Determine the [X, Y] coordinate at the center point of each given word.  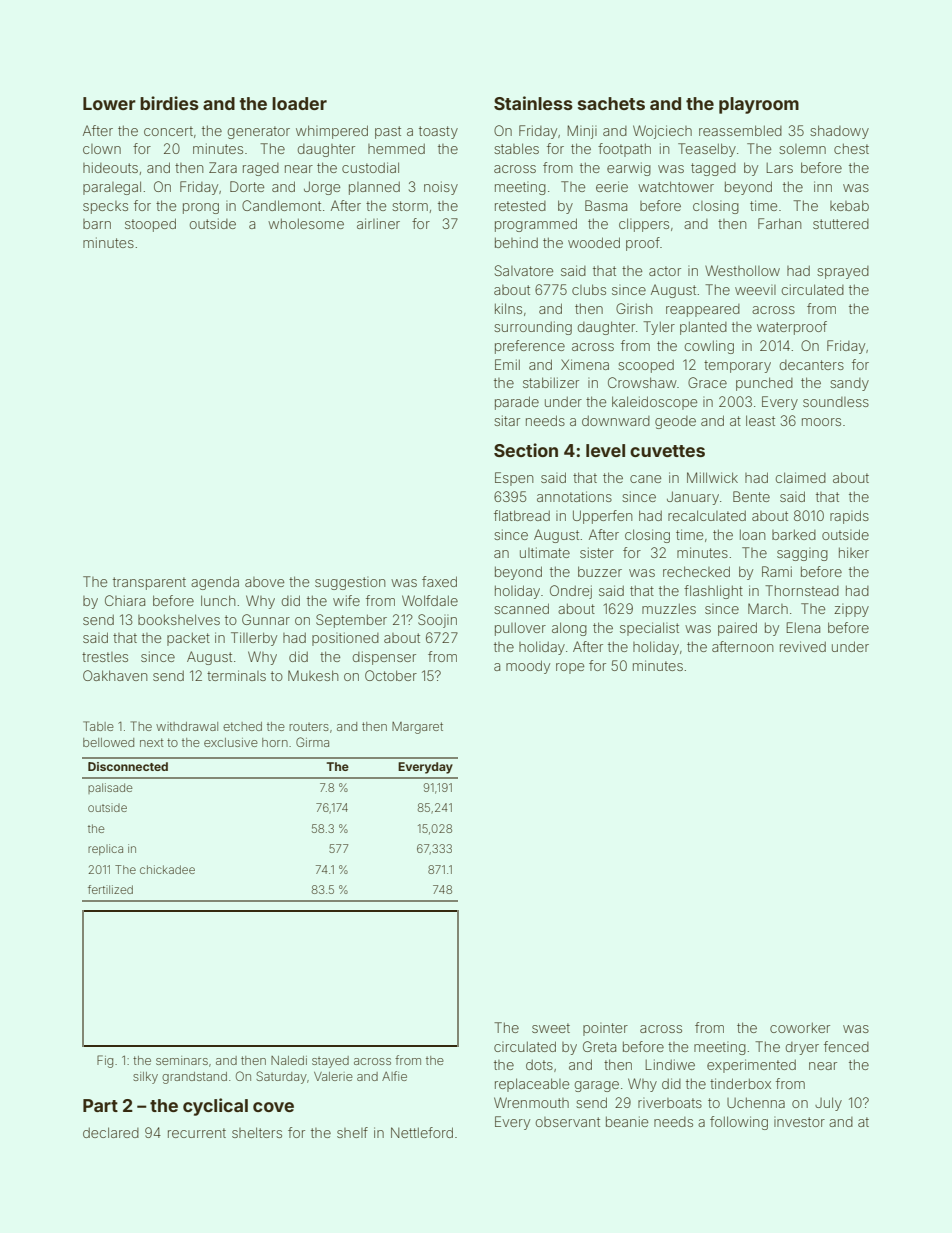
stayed [330, 1062]
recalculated [707, 515]
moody [528, 667]
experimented [751, 1066]
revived [803, 646]
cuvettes [667, 451]
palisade [110, 788]
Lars [780, 168]
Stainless [533, 103]
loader [299, 103]
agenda [215, 583]
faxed [439, 581]
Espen [514, 479]
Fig [105, 1061]
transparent [149, 583]
